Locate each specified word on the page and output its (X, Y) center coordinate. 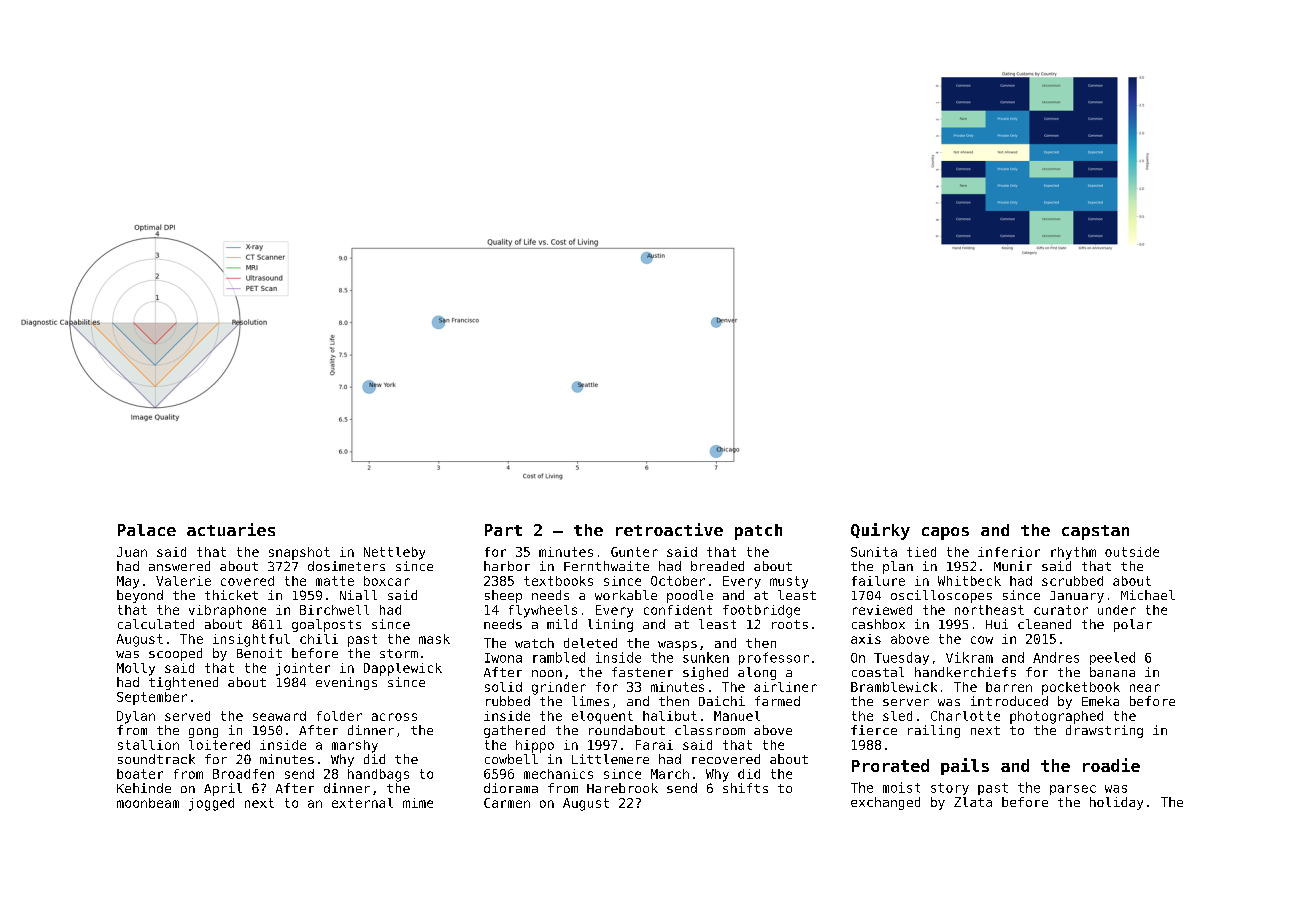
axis (866, 639)
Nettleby (394, 553)
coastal (878, 672)
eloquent (602, 717)
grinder (559, 688)
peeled (1112, 658)
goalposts (326, 625)
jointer (303, 669)
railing (934, 731)
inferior (1009, 552)
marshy (355, 746)
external (362, 803)
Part (503, 530)
